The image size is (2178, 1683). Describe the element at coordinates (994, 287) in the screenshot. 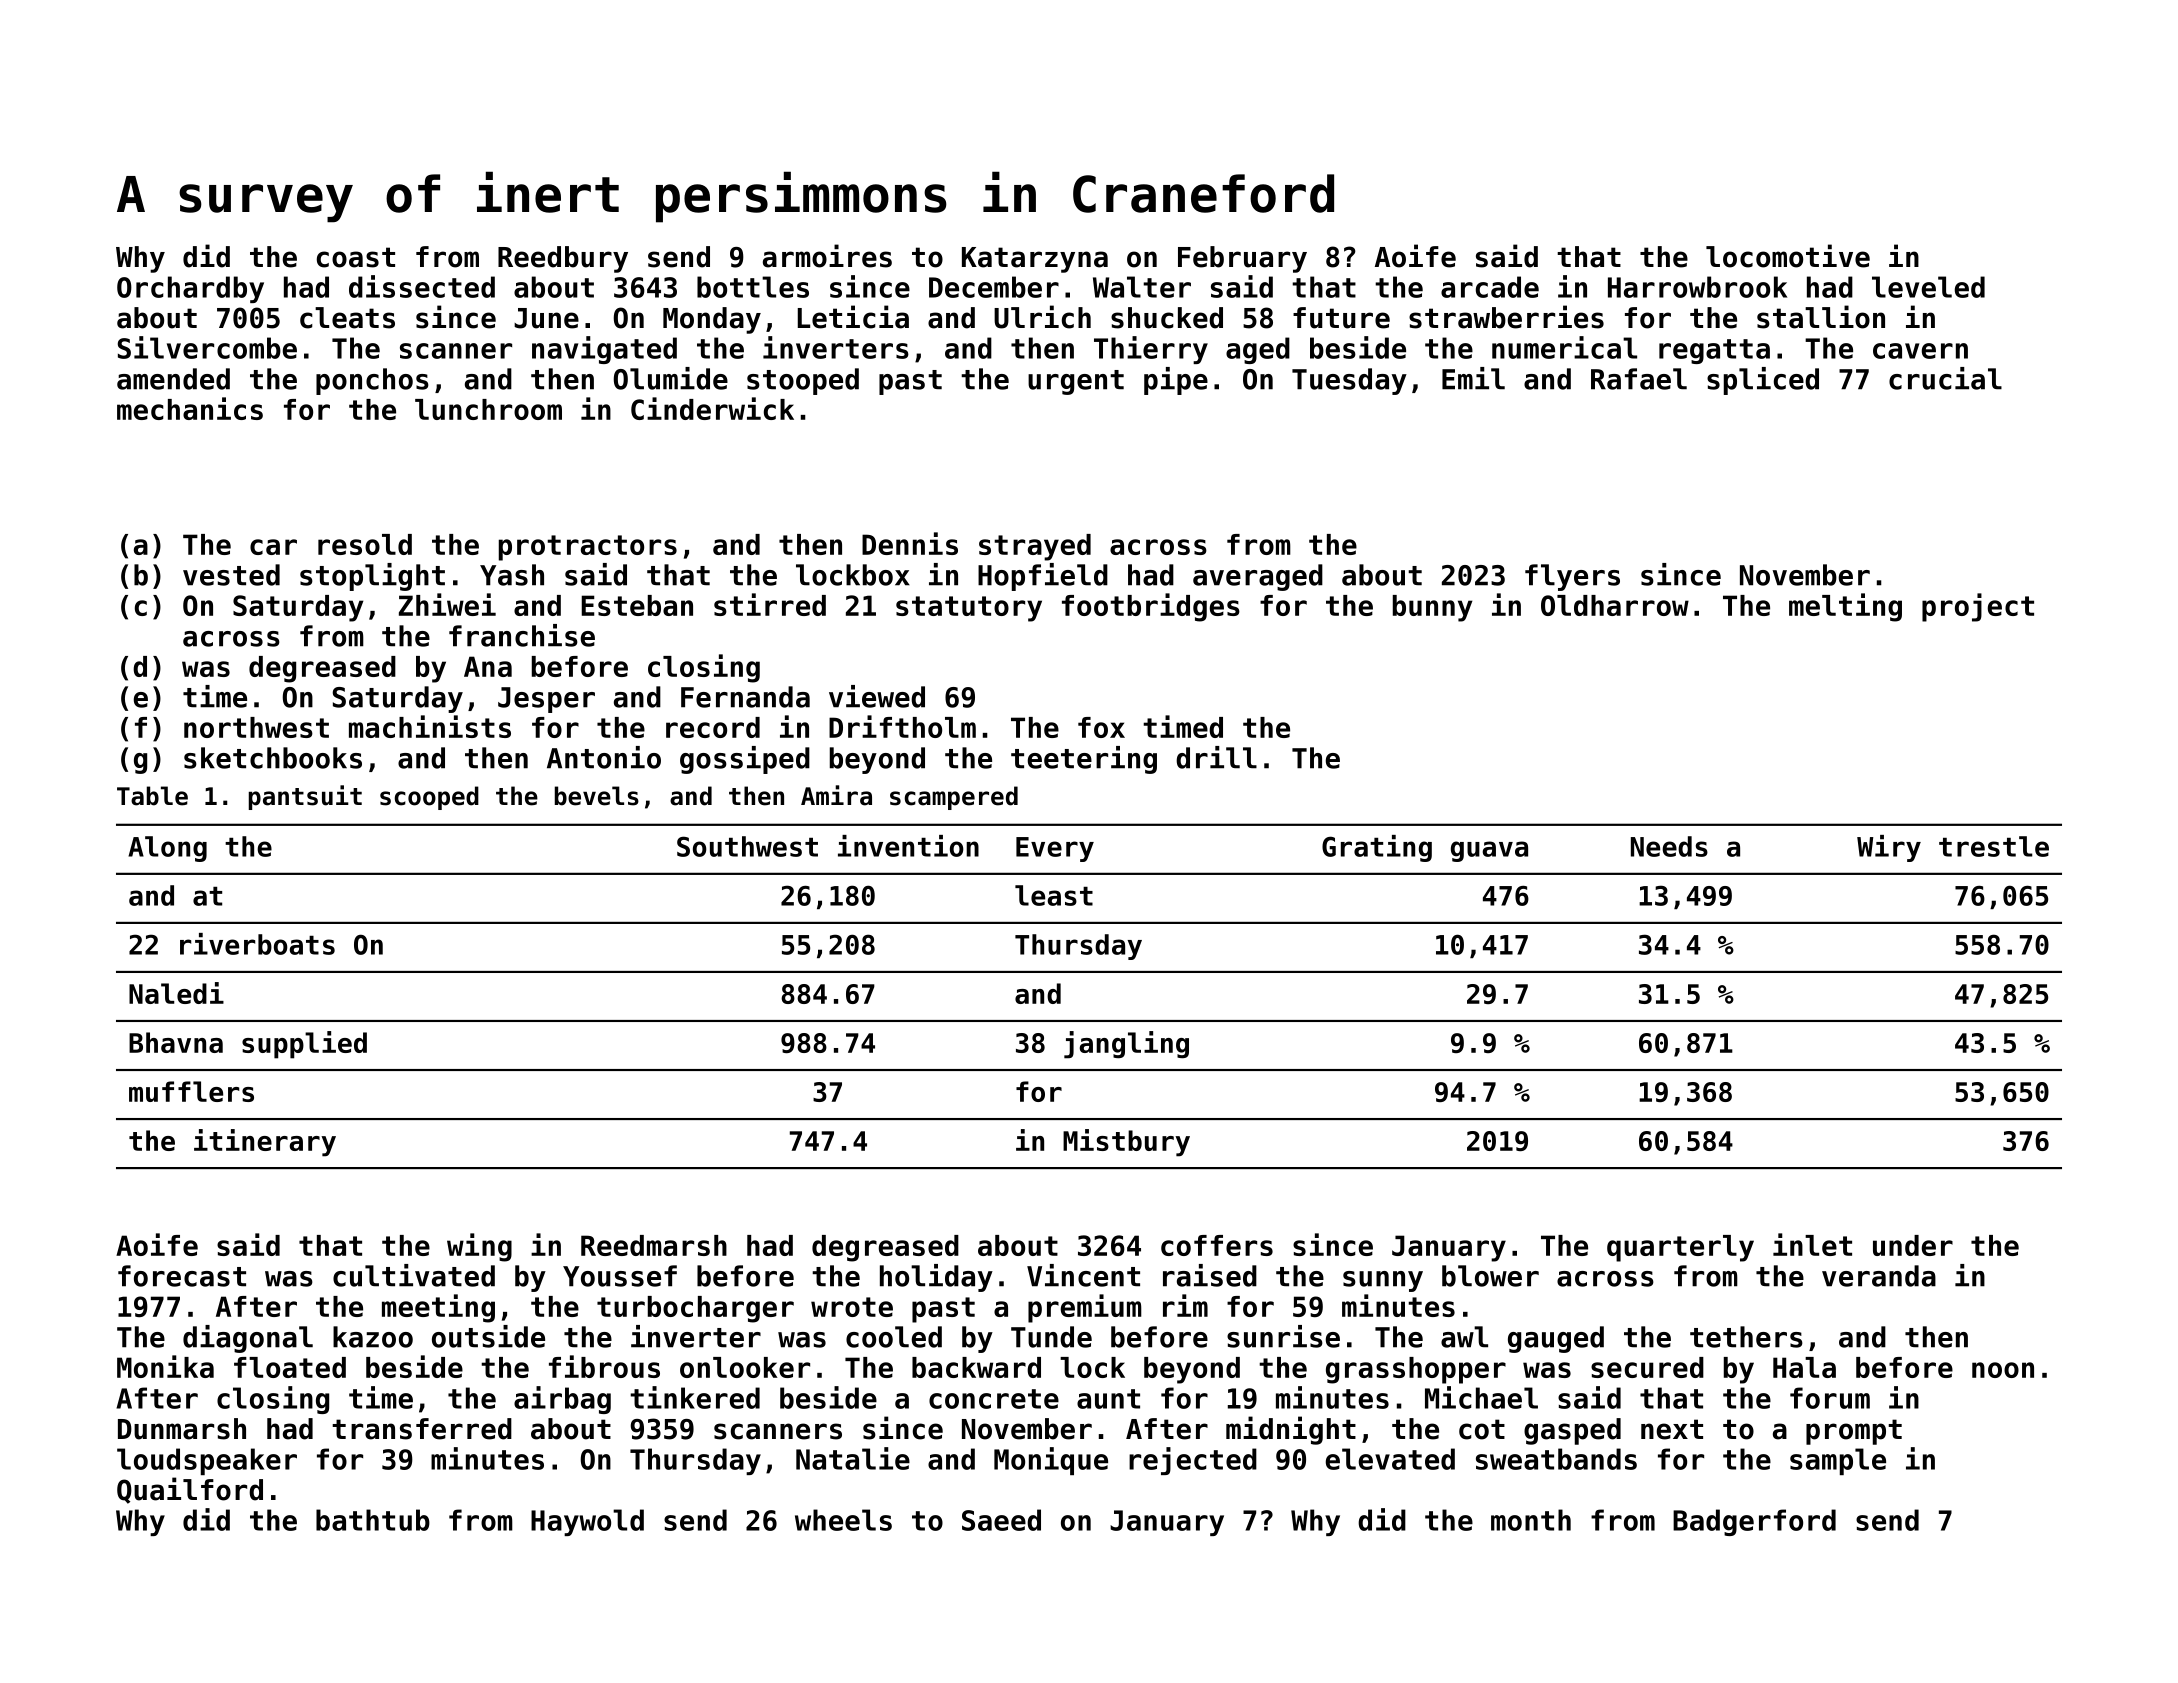

I see `December` at that location.
